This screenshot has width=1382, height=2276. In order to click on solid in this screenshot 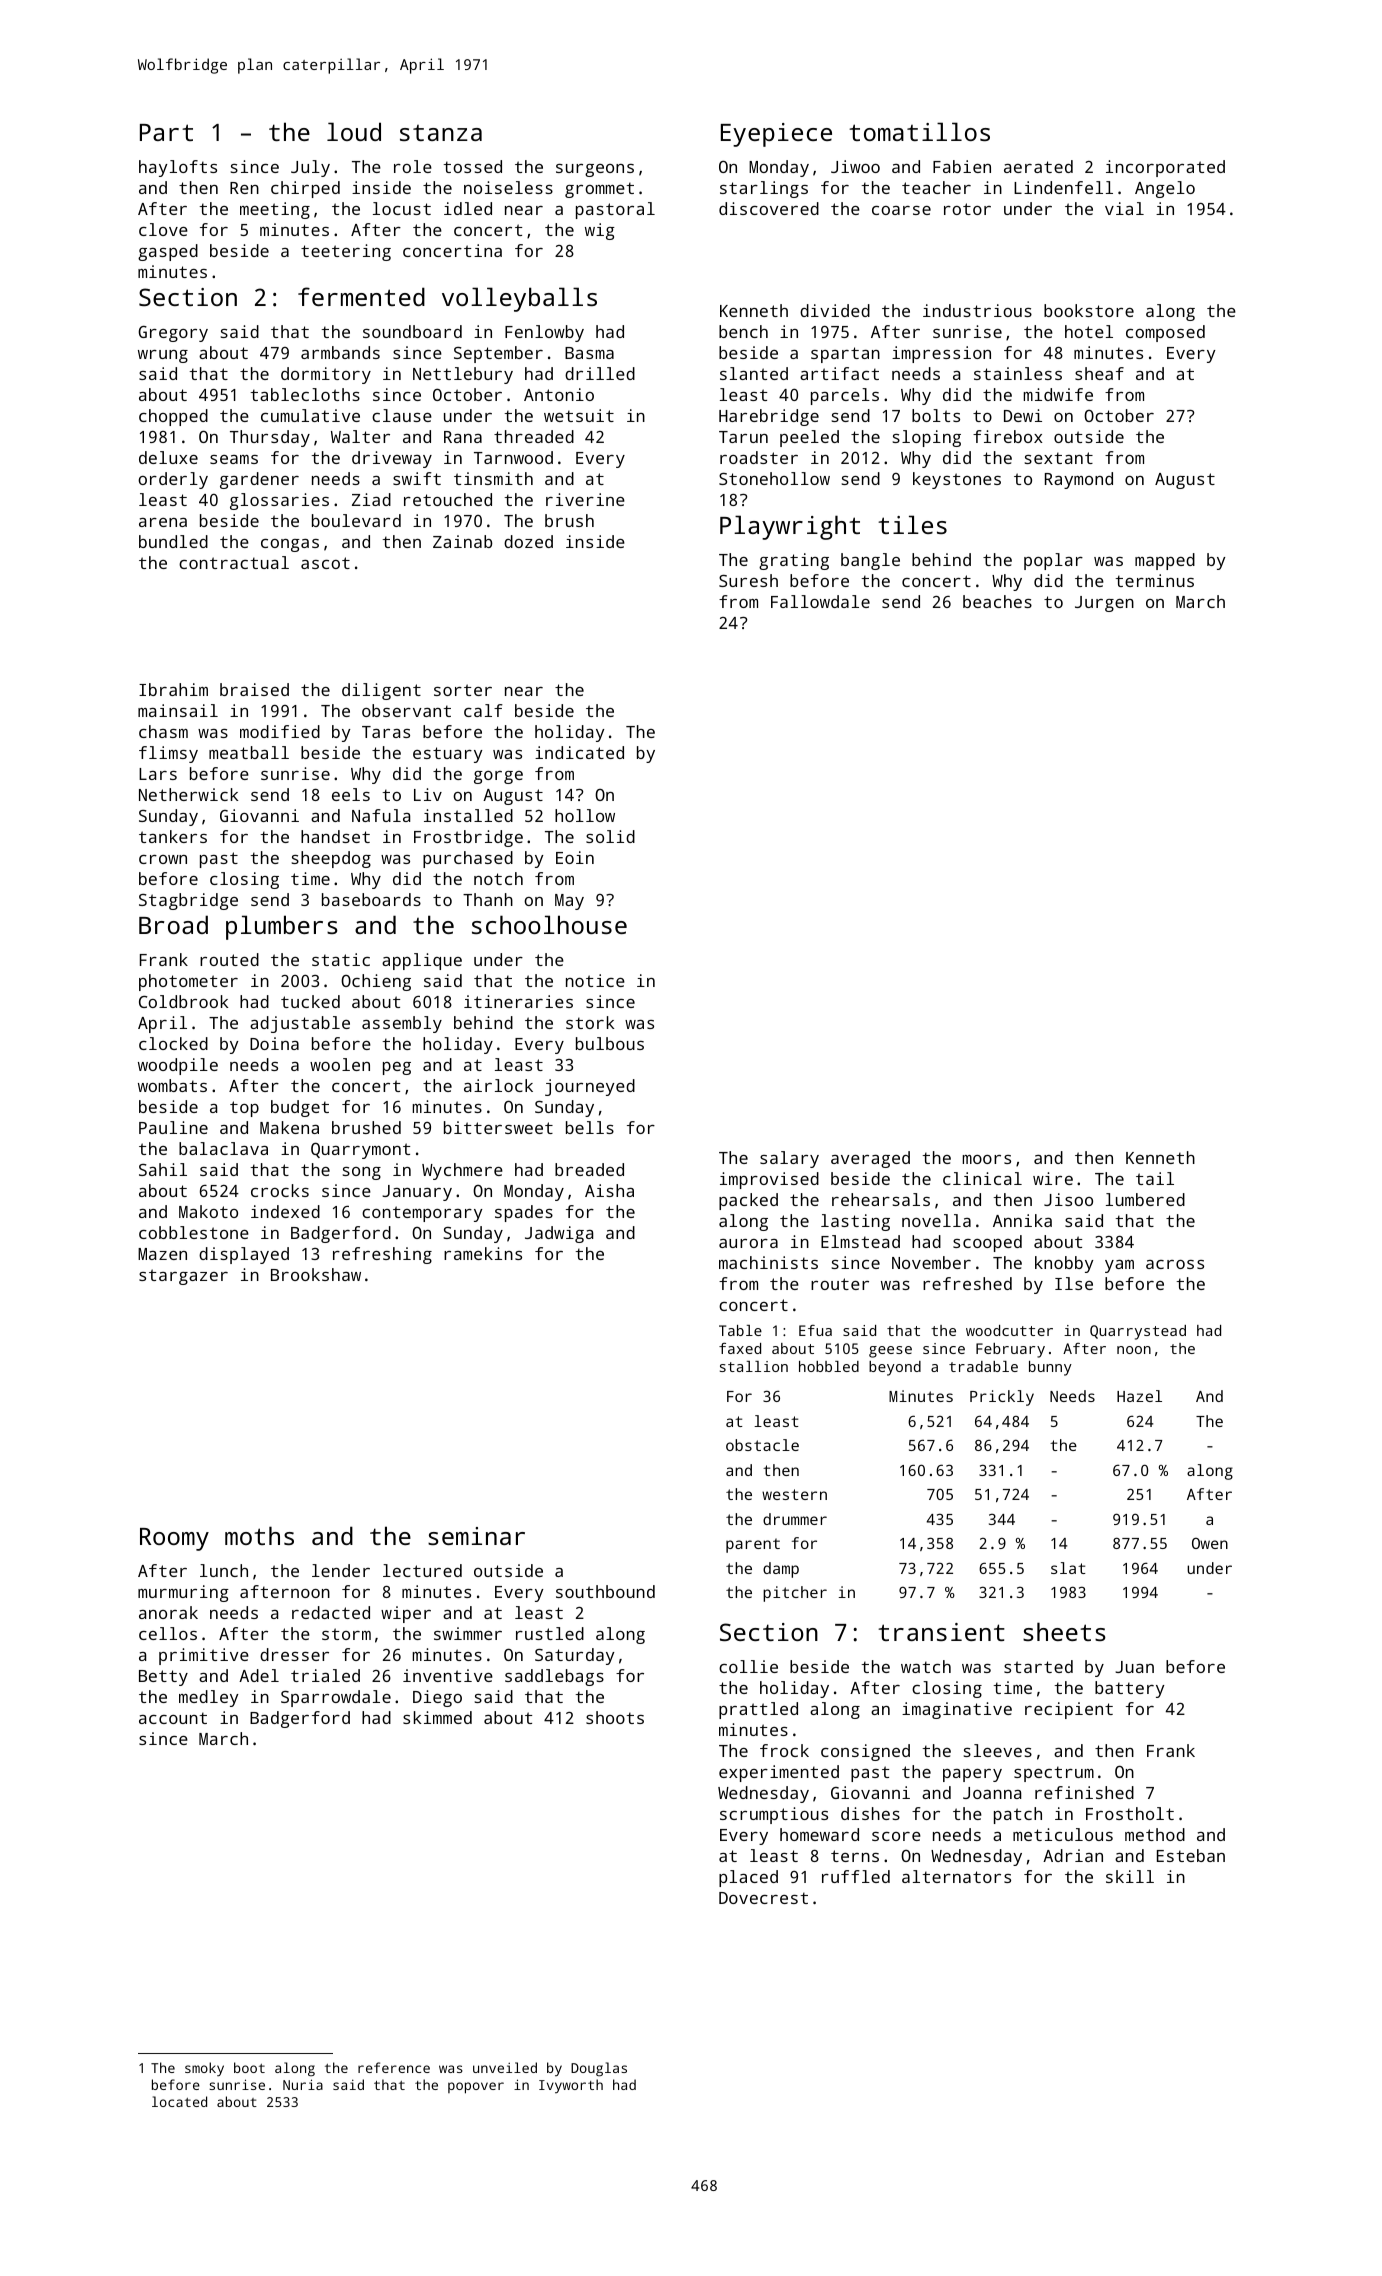, I will do `click(610, 836)`.
